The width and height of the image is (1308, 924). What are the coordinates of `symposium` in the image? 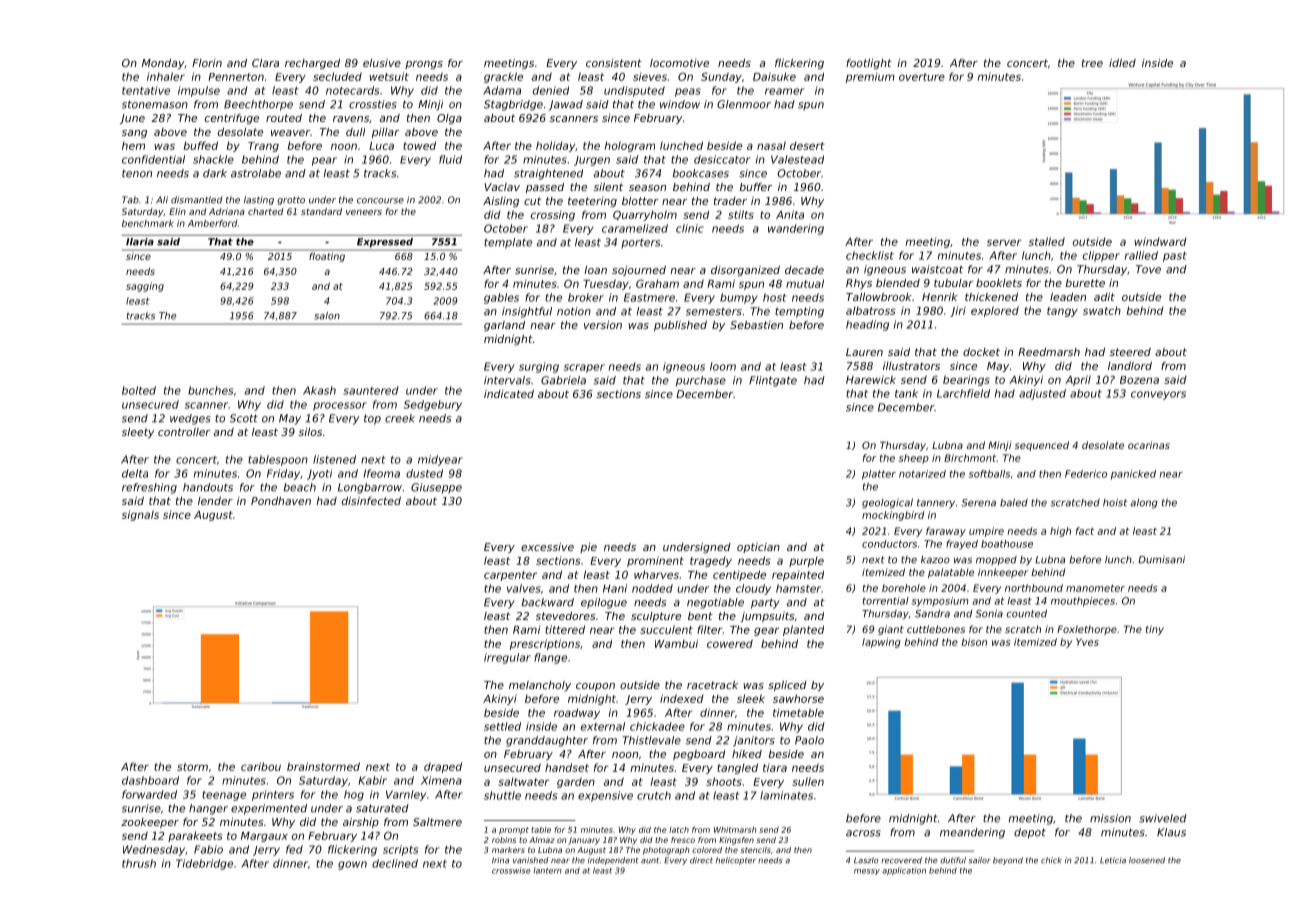 It's located at (940, 602).
